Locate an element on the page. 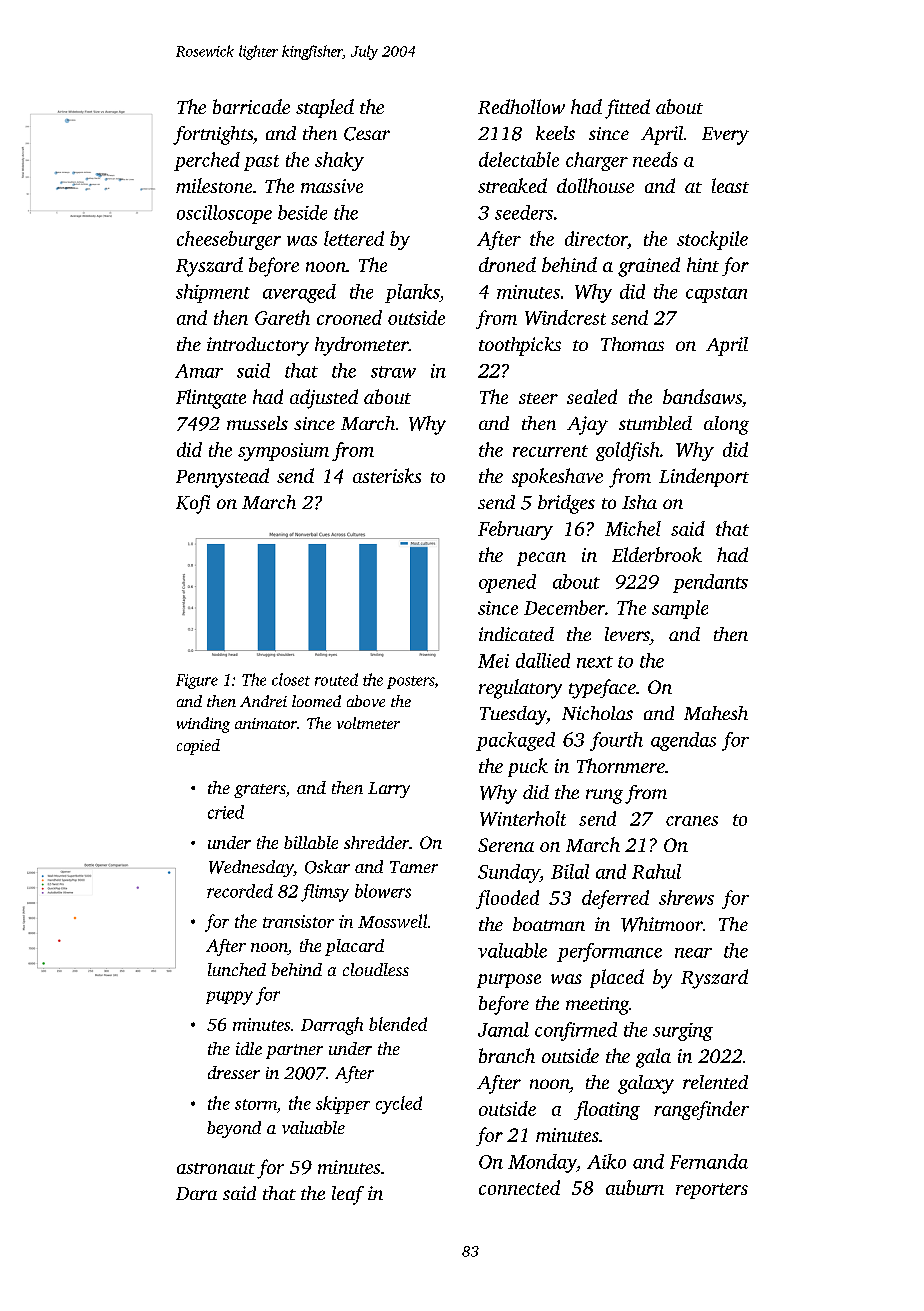 This image has height=1311, width=924. Winterholt is located at coordinates (523, 818).
